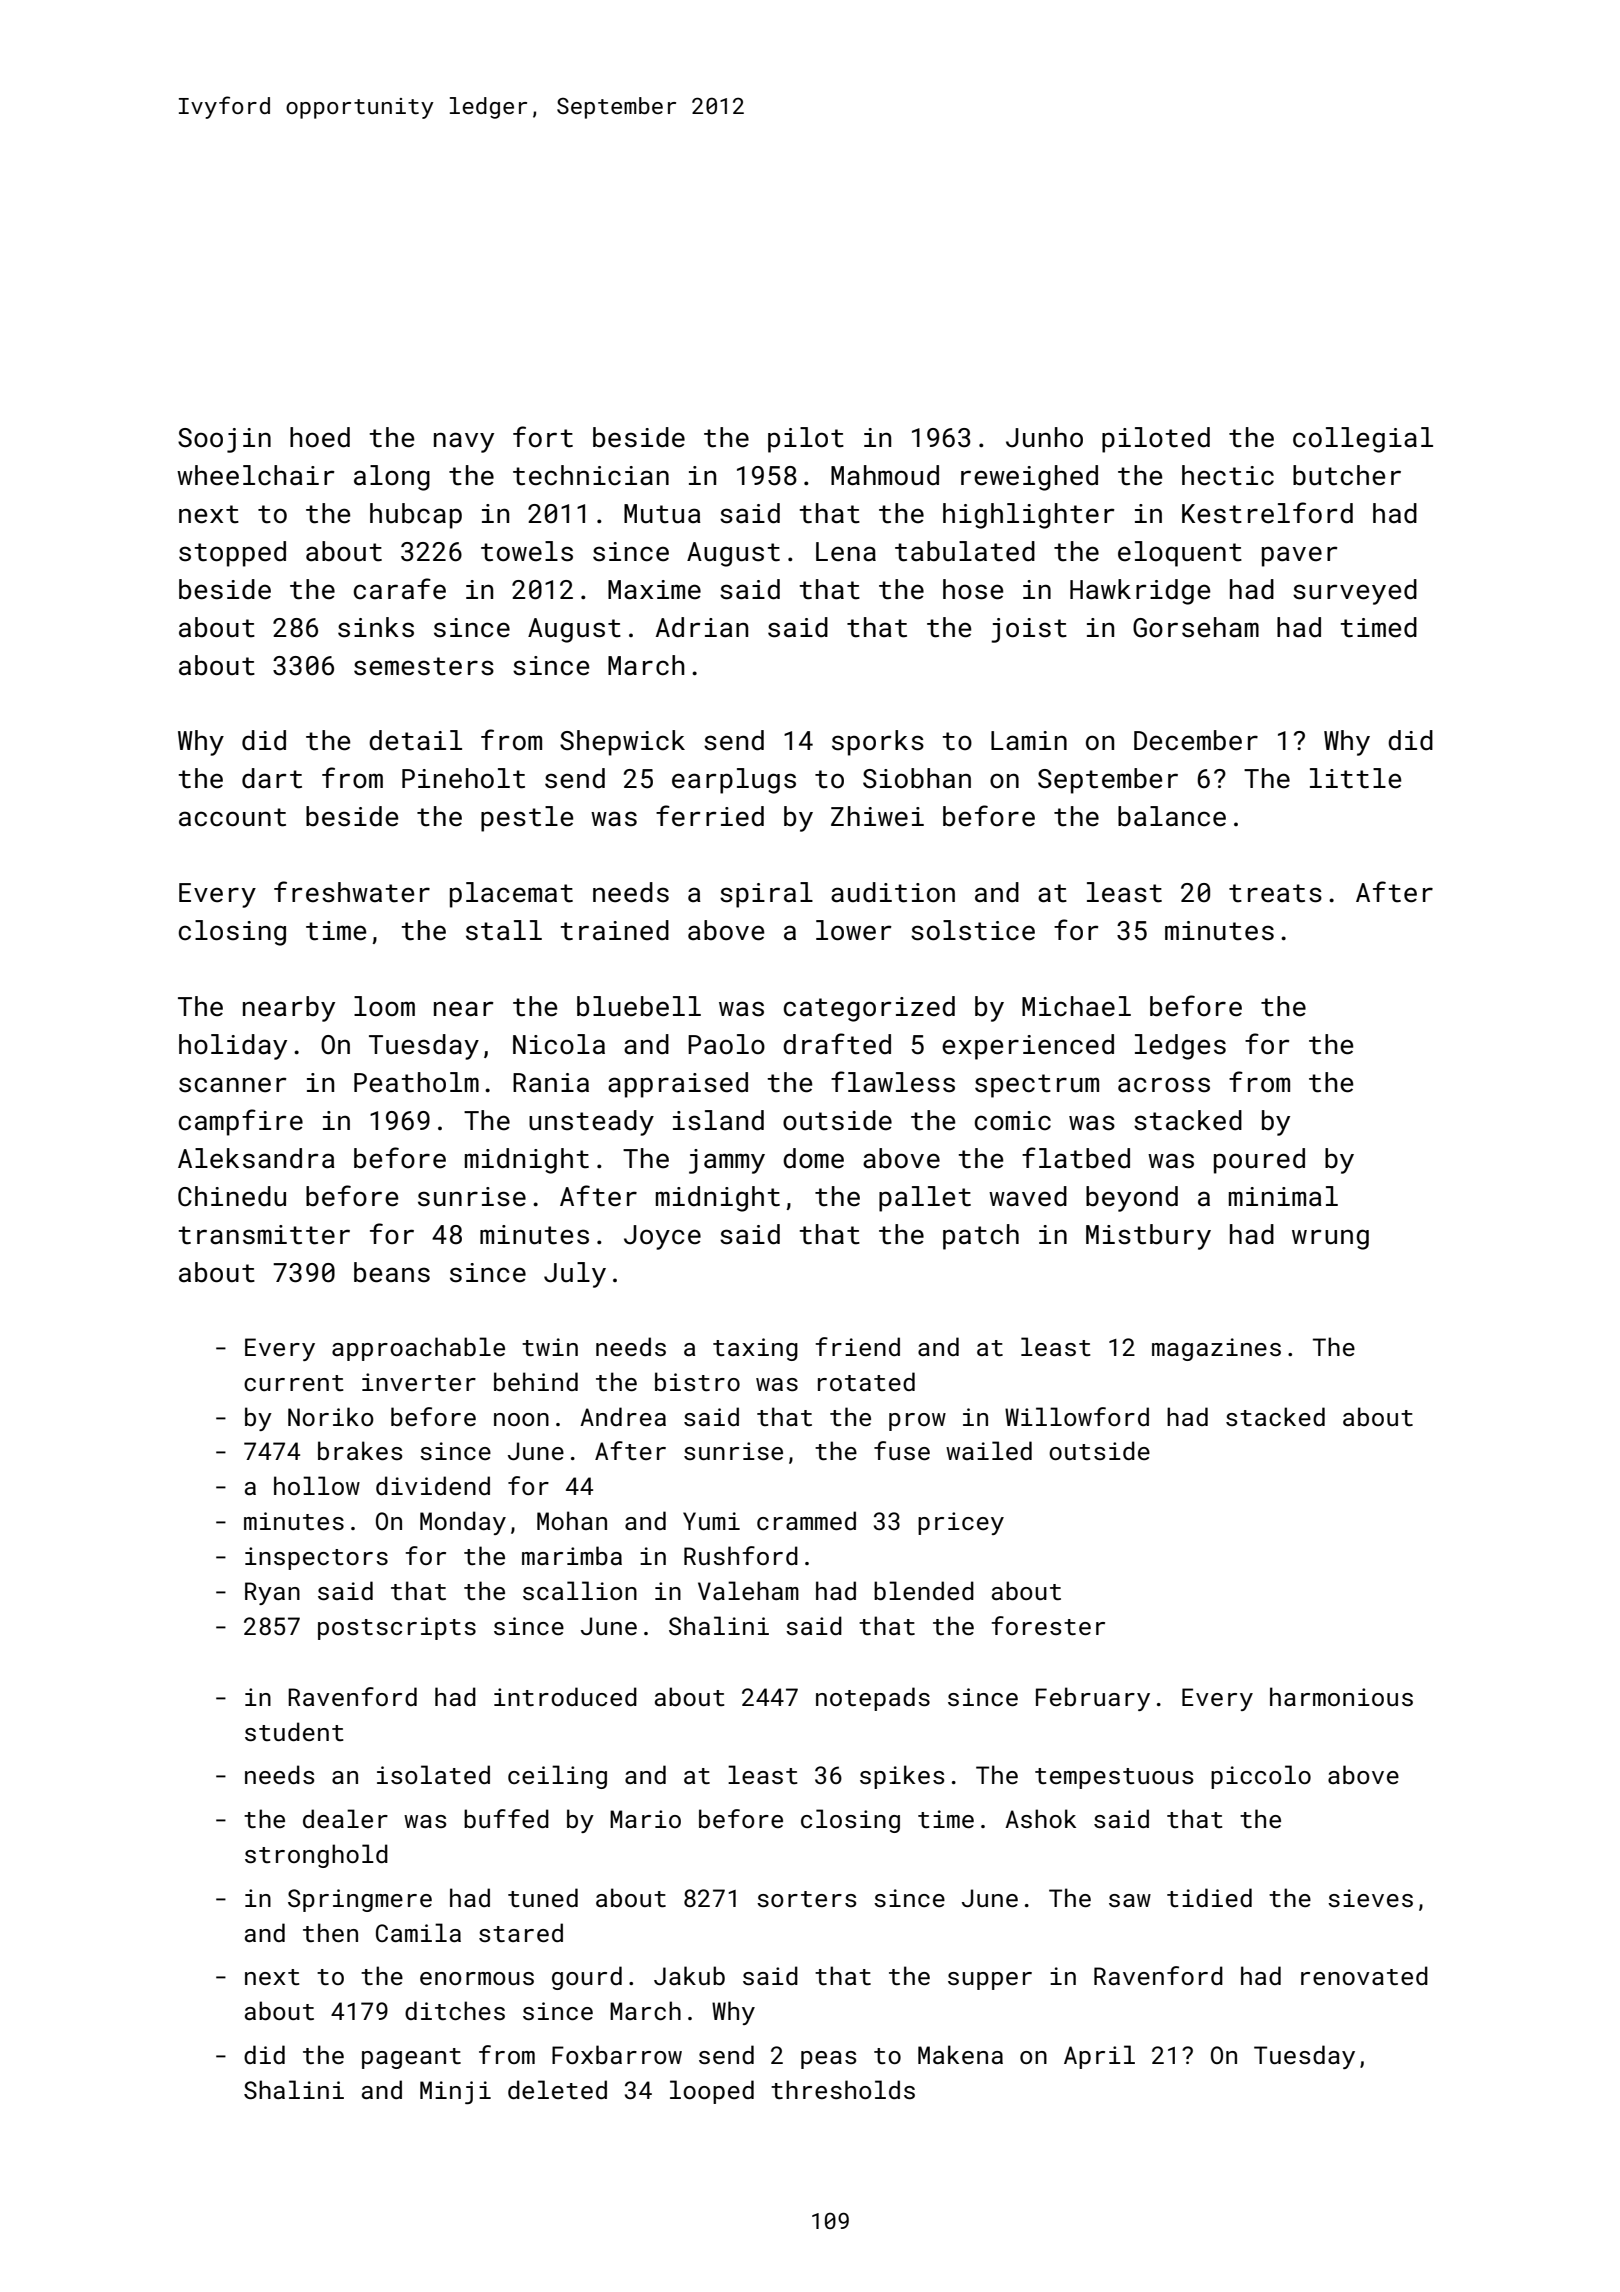 Image resolution: width=1620 pixels, height=2292 pixels. I want to click on beans, so click(392, 1272).
